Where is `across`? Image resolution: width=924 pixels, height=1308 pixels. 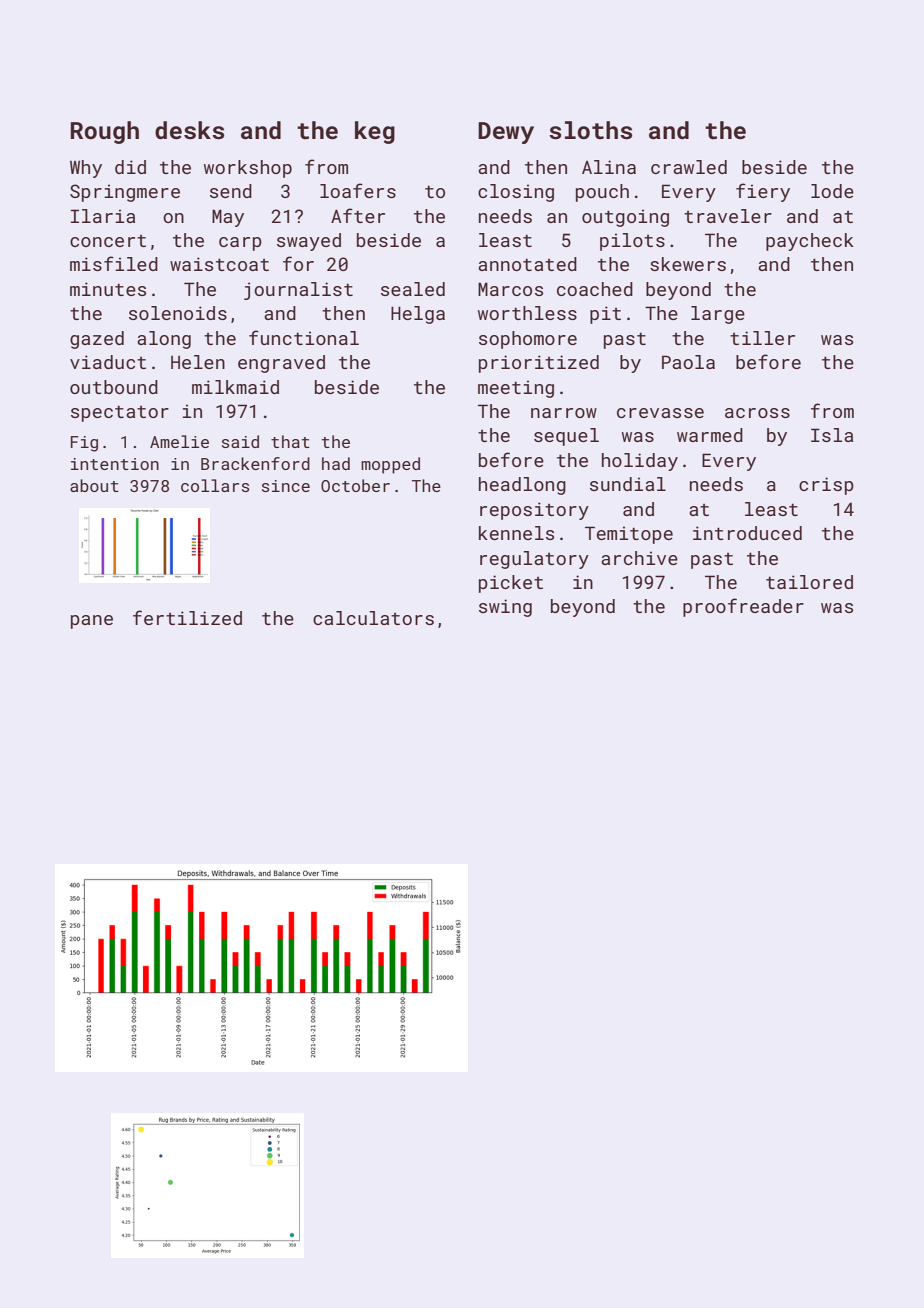 across is located at coordinates (757, 413).
